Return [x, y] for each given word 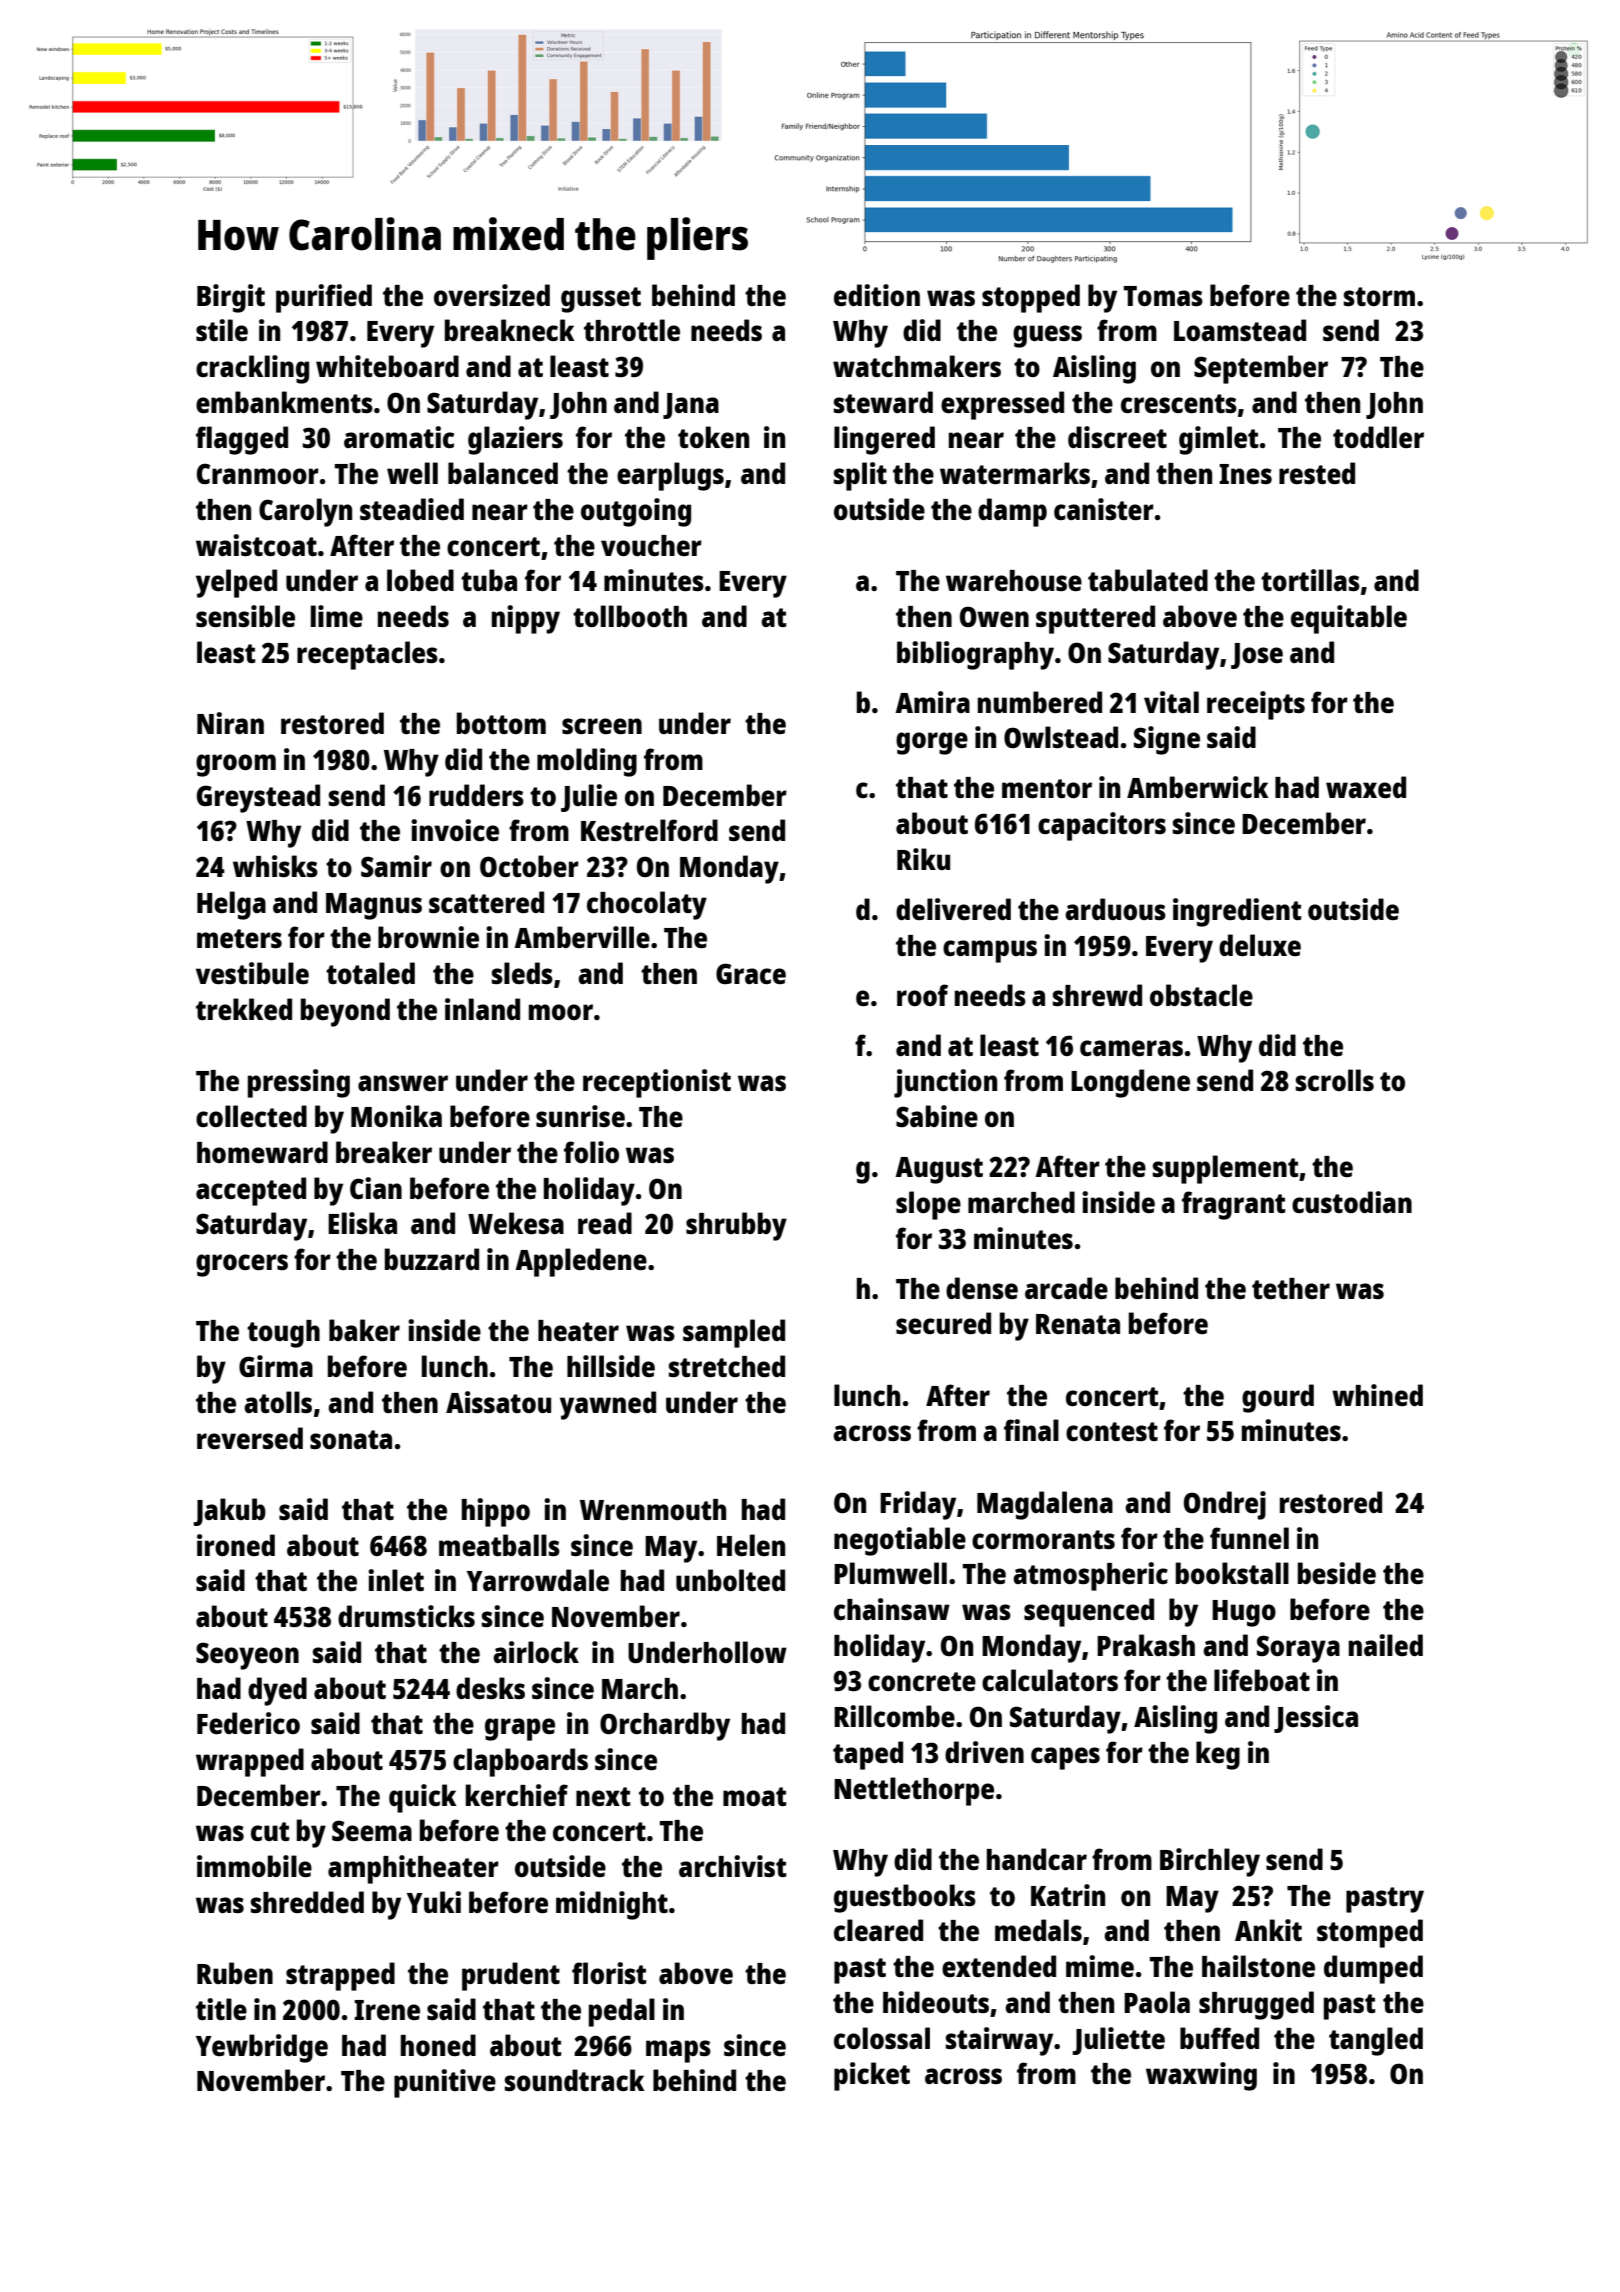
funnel [1249, 1538]
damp [1012, 512]
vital [1171, 702]
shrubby [736, 1226]
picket [872, 2076]
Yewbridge [262, 2048]
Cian [376, 1188]
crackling [252, 369]
